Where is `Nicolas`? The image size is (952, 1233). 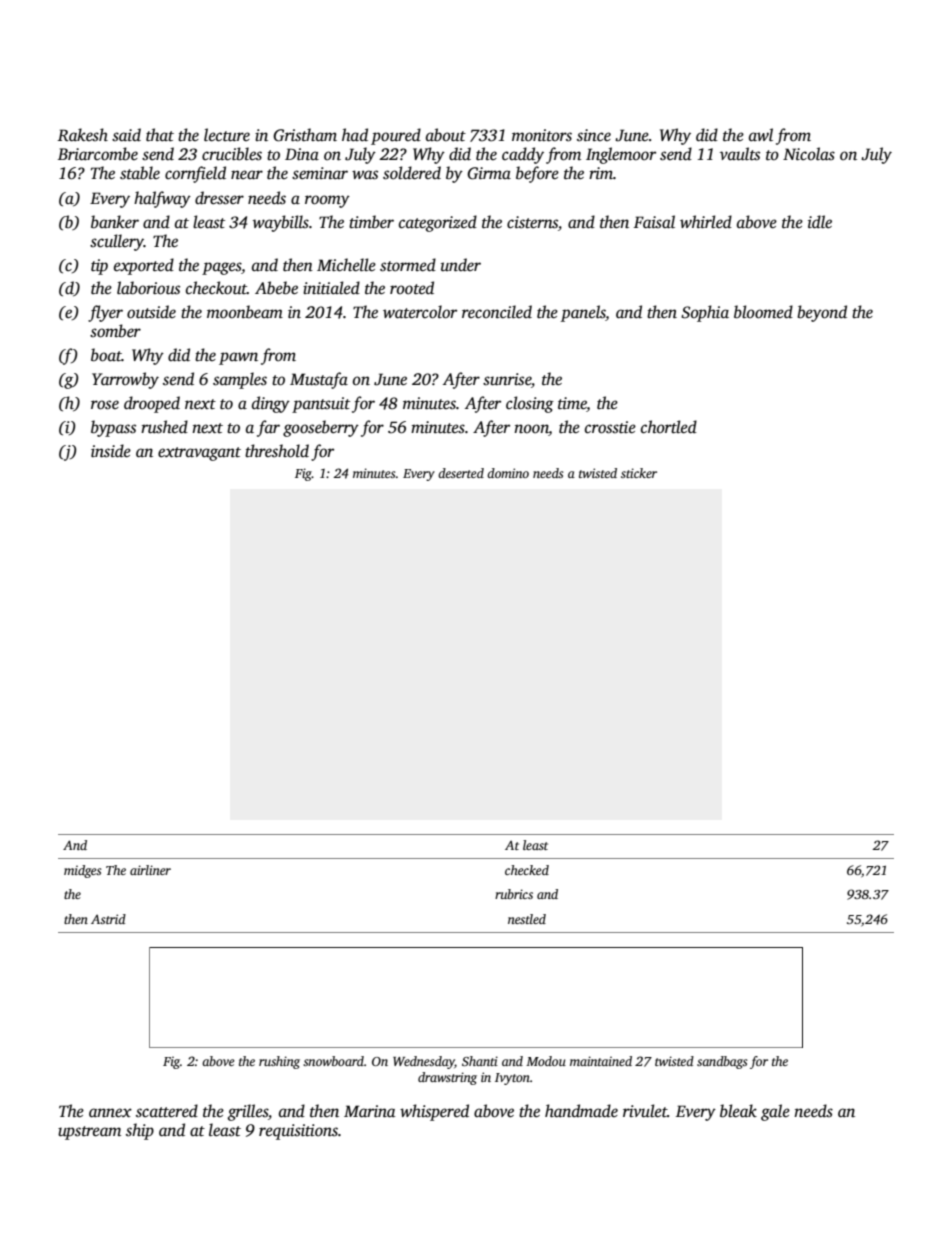
Nicolas is located at coordinates (809, 154).
